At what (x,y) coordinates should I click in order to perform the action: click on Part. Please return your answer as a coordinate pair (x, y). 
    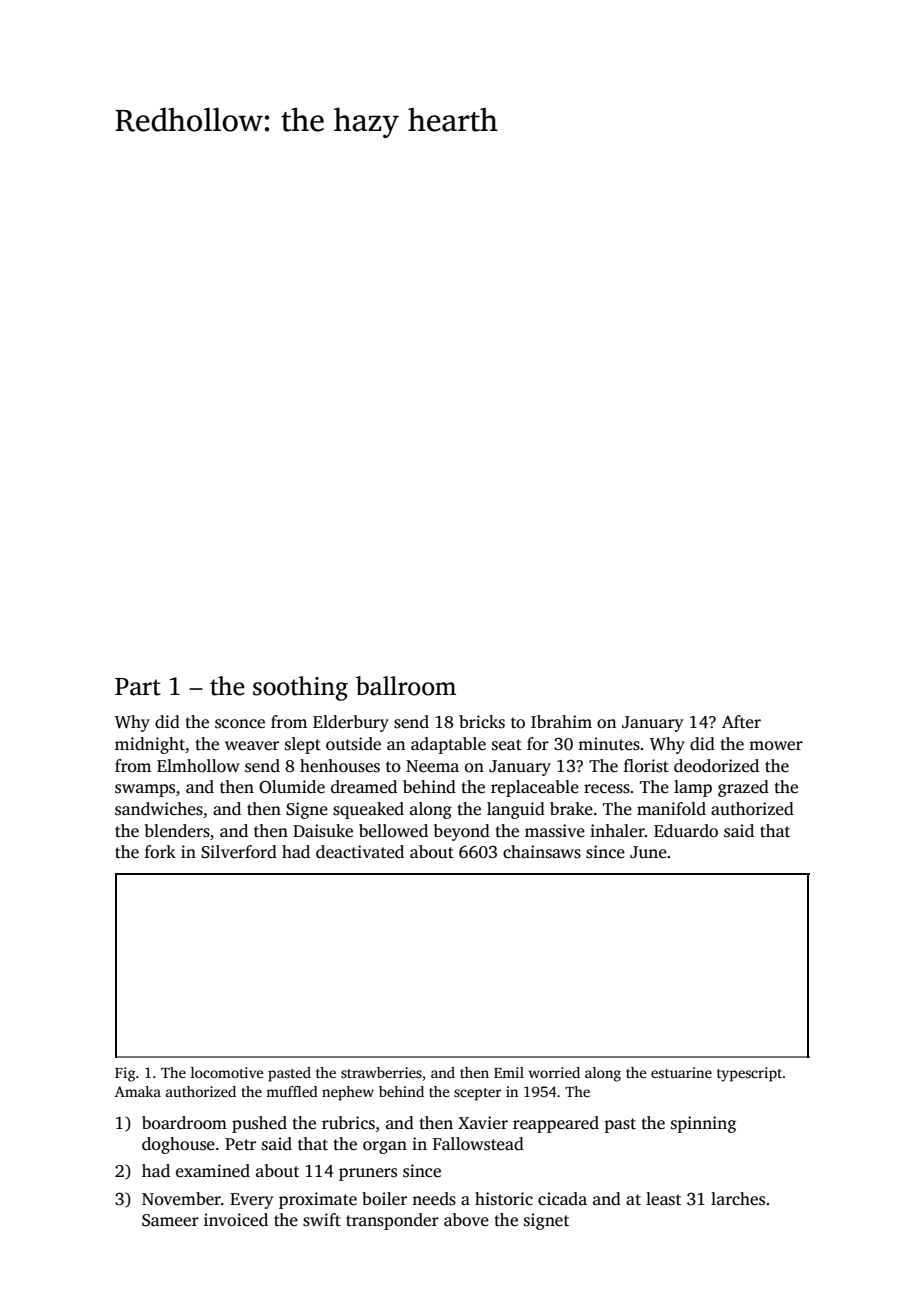
    Looking at the image, I should click on (138, 687).
